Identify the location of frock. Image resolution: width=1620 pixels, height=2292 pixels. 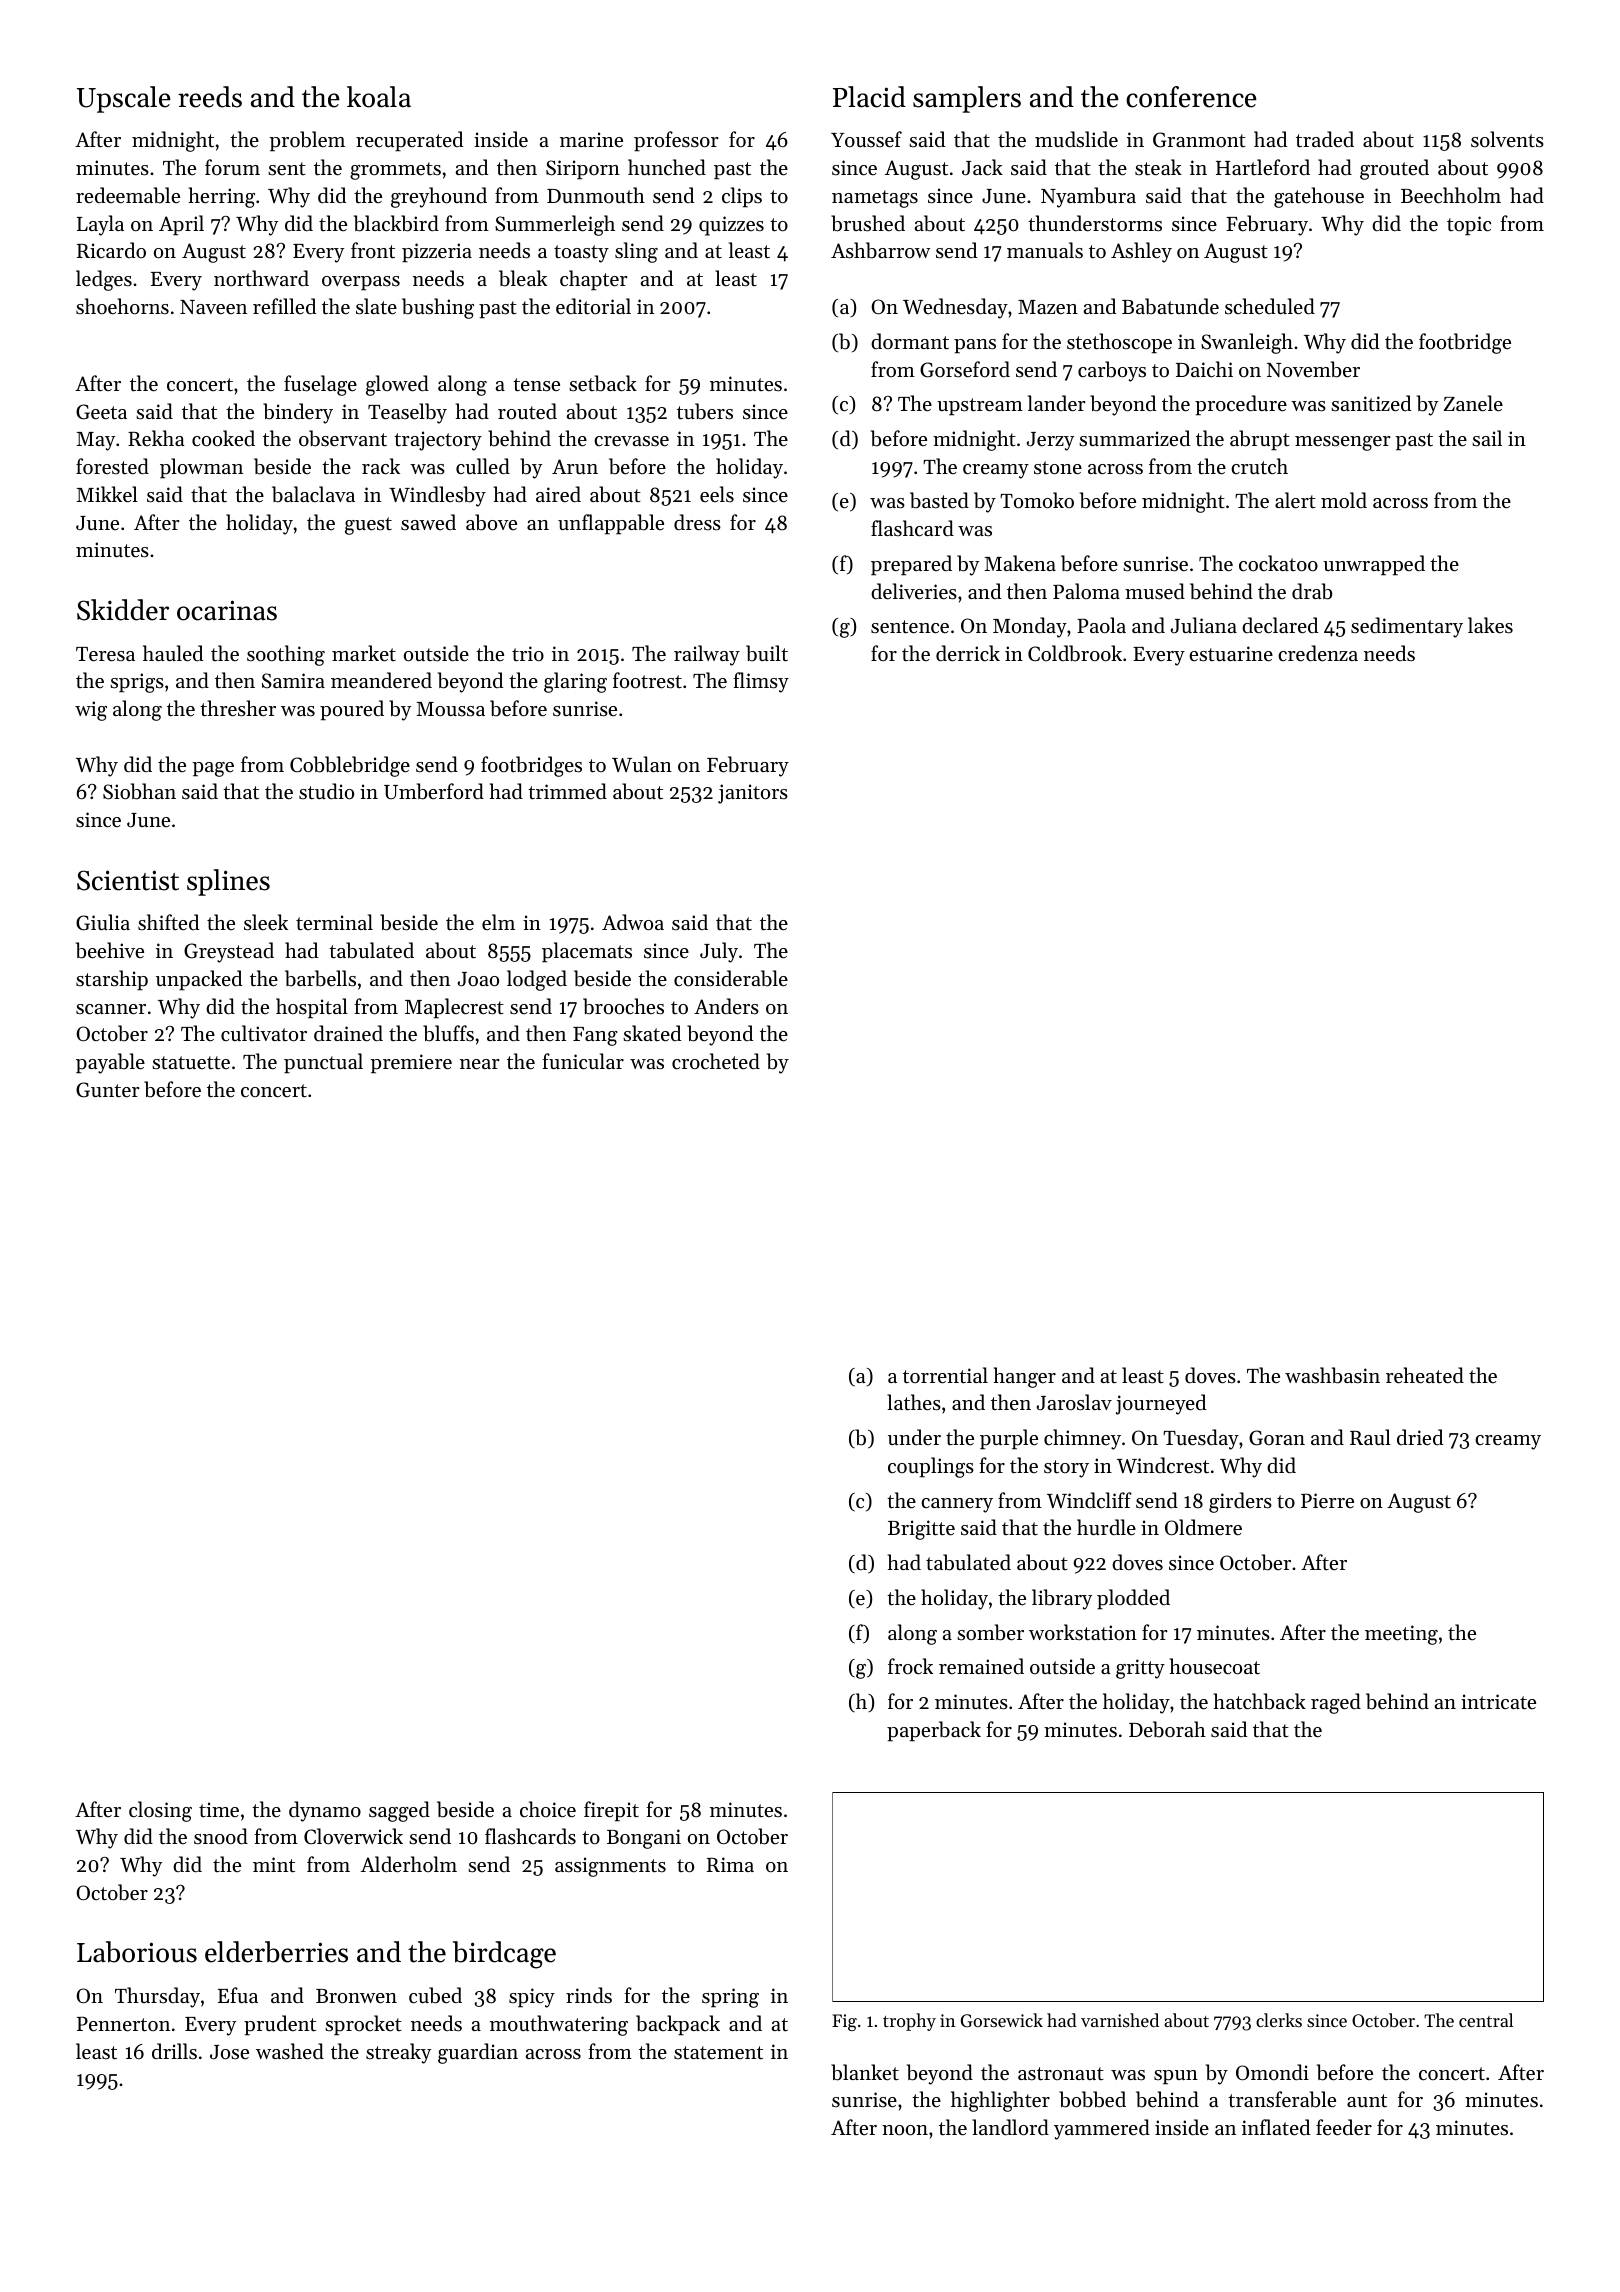
(910, 1666).
